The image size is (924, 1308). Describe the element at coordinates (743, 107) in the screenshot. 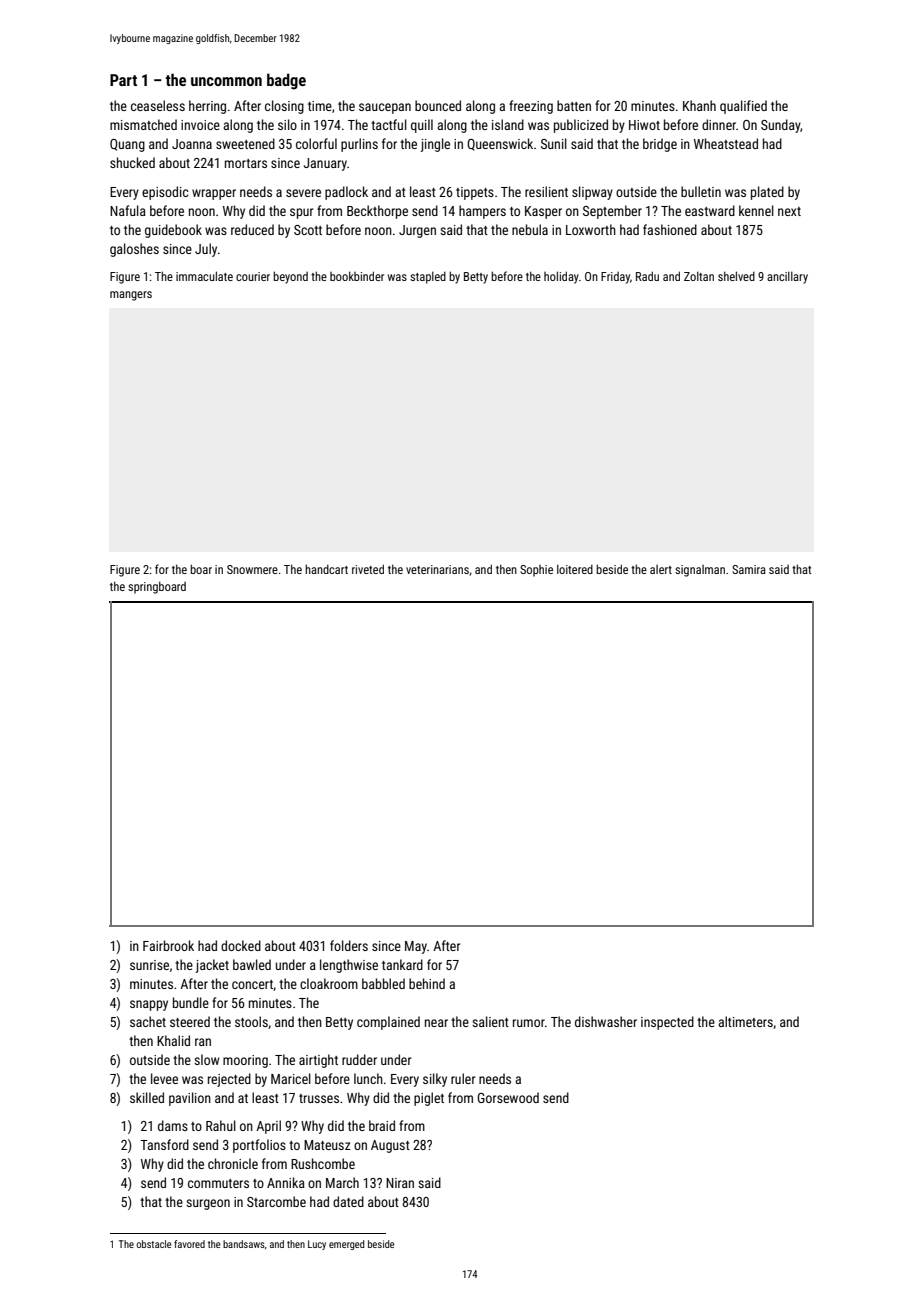

I see `qualified` at that location.
